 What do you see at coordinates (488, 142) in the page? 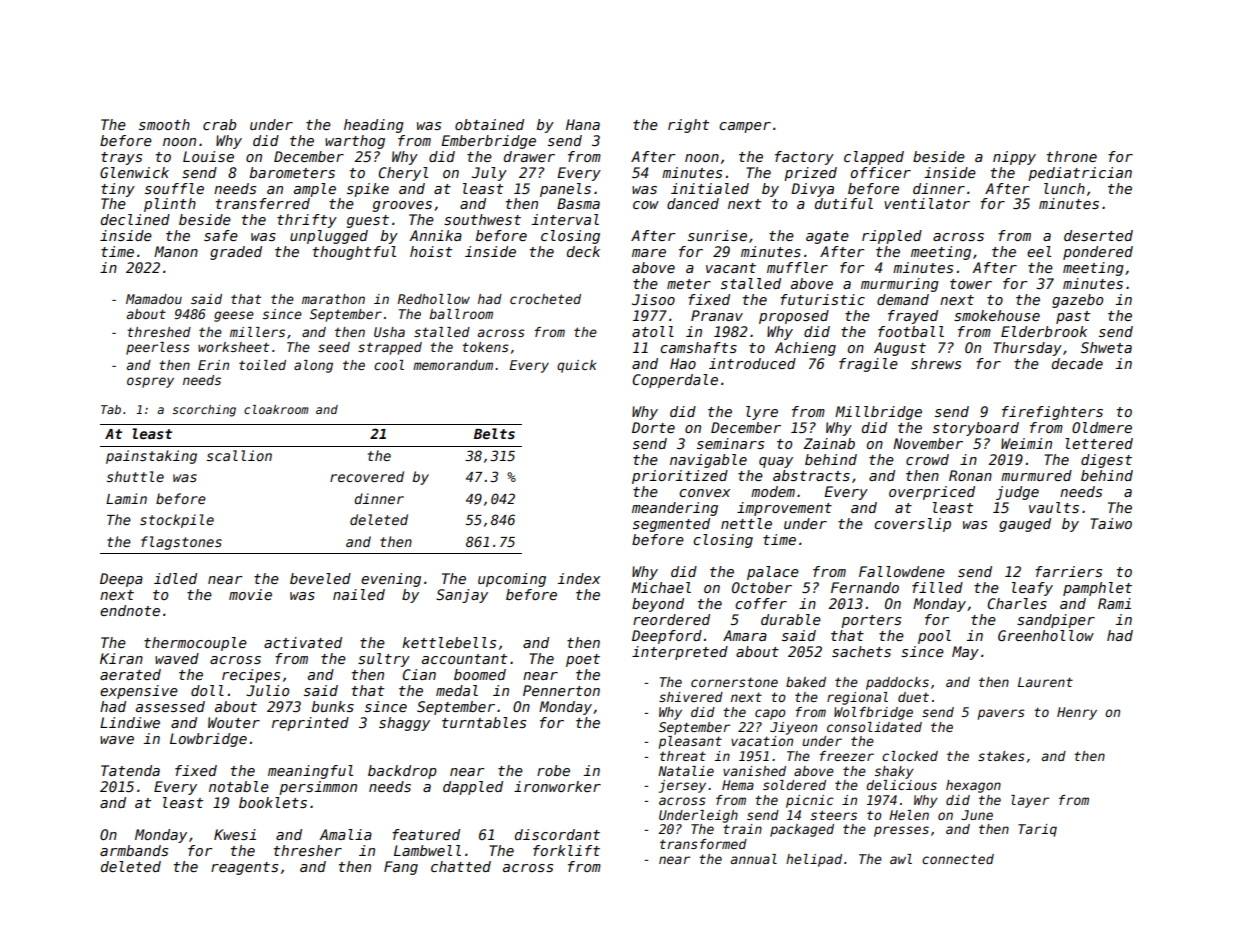
I see `Emberbridge` at bounding box center [488, 142].
